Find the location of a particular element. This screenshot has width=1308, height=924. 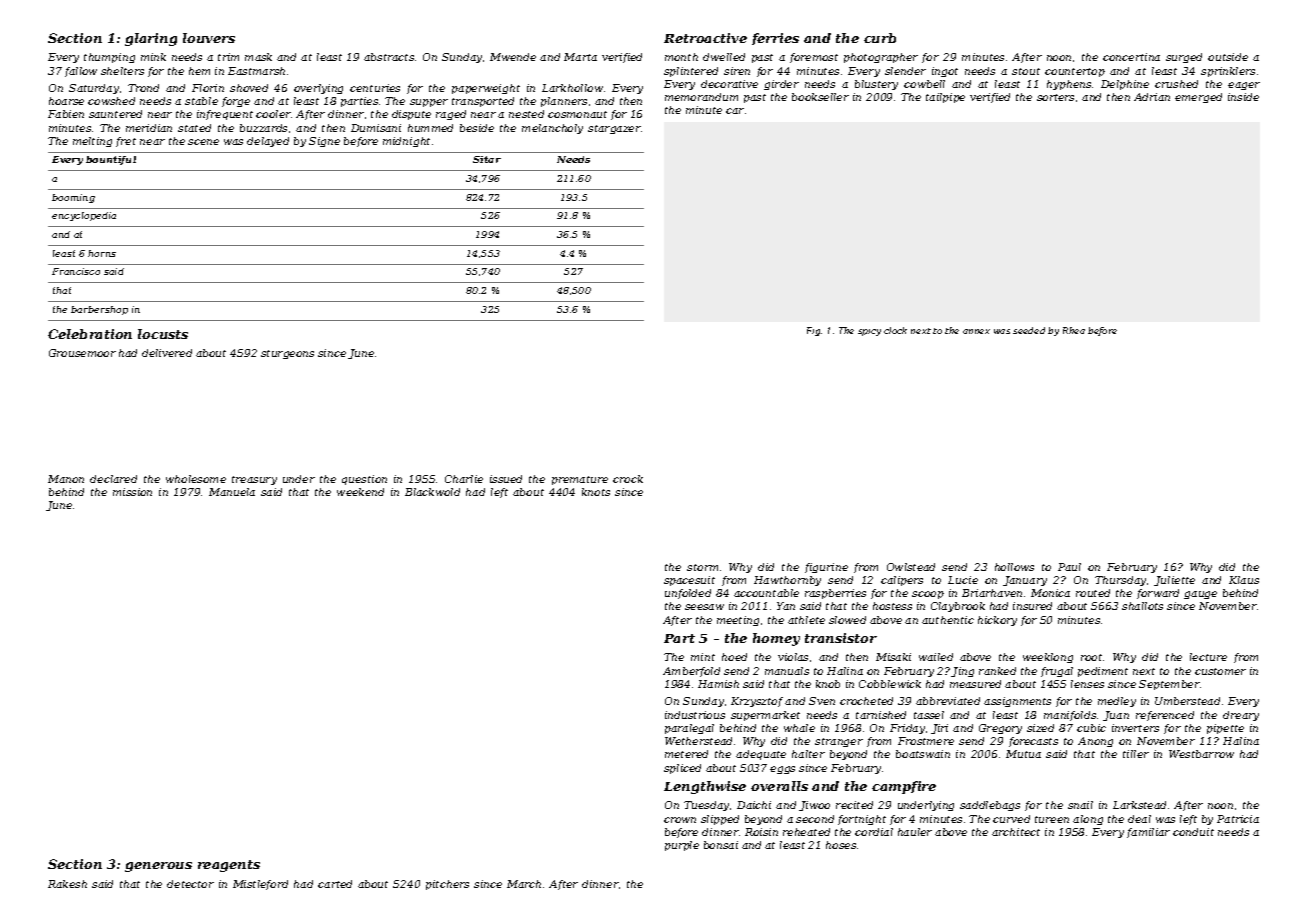

Manuela is located at coordinates (232, 492).
